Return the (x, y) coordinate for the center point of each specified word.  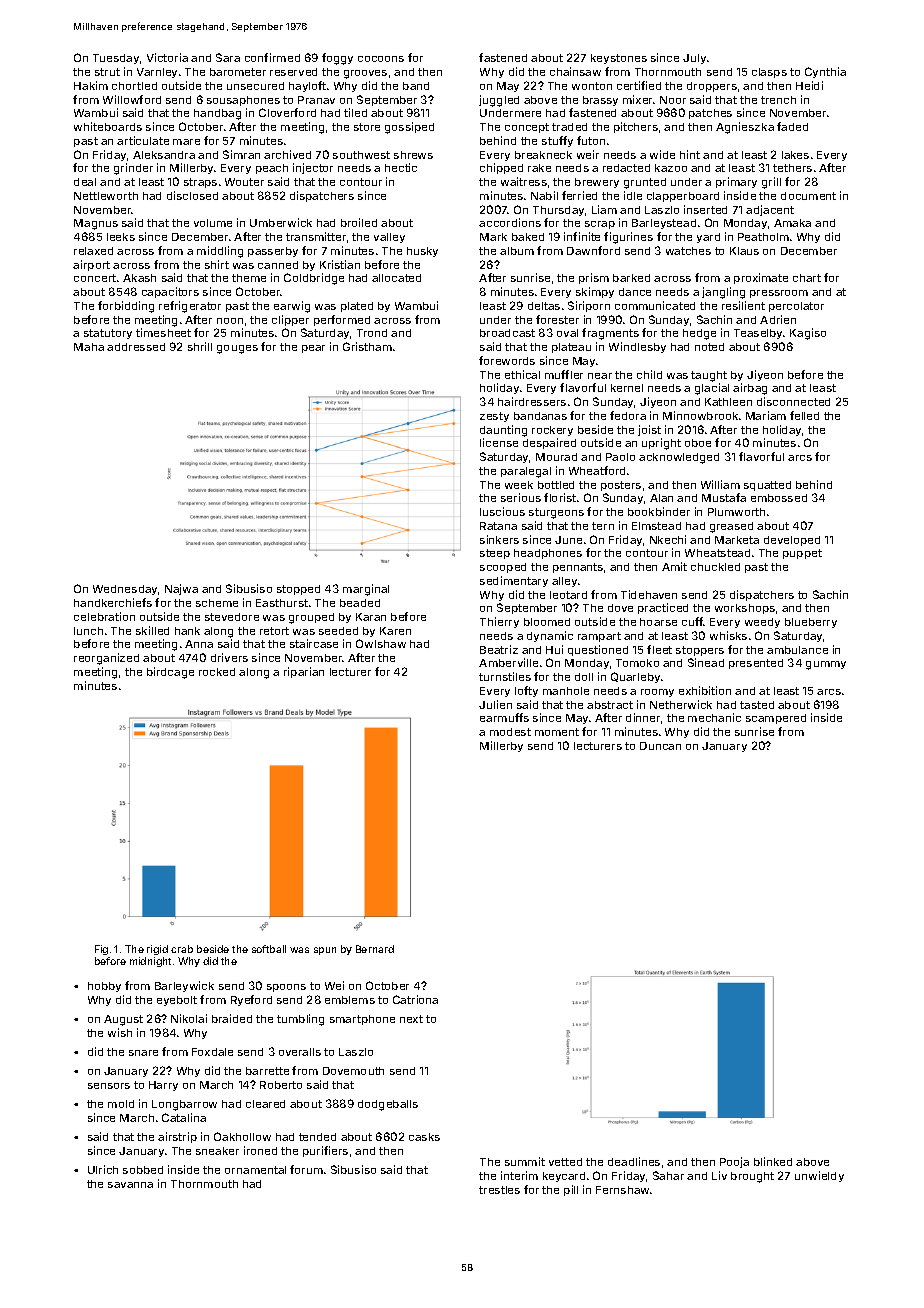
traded (569, 127)
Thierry (499, 622)
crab (182, 949)
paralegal (526, 472)
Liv (719, 1175)
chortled (134, 86)
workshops (745, 609)
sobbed (143, 1170)
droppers (712, 87)
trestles (499, 1190)
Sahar (668, 1175)
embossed (779, 498)
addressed (136, 347)
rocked (217, 672)
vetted (565, 1162)
